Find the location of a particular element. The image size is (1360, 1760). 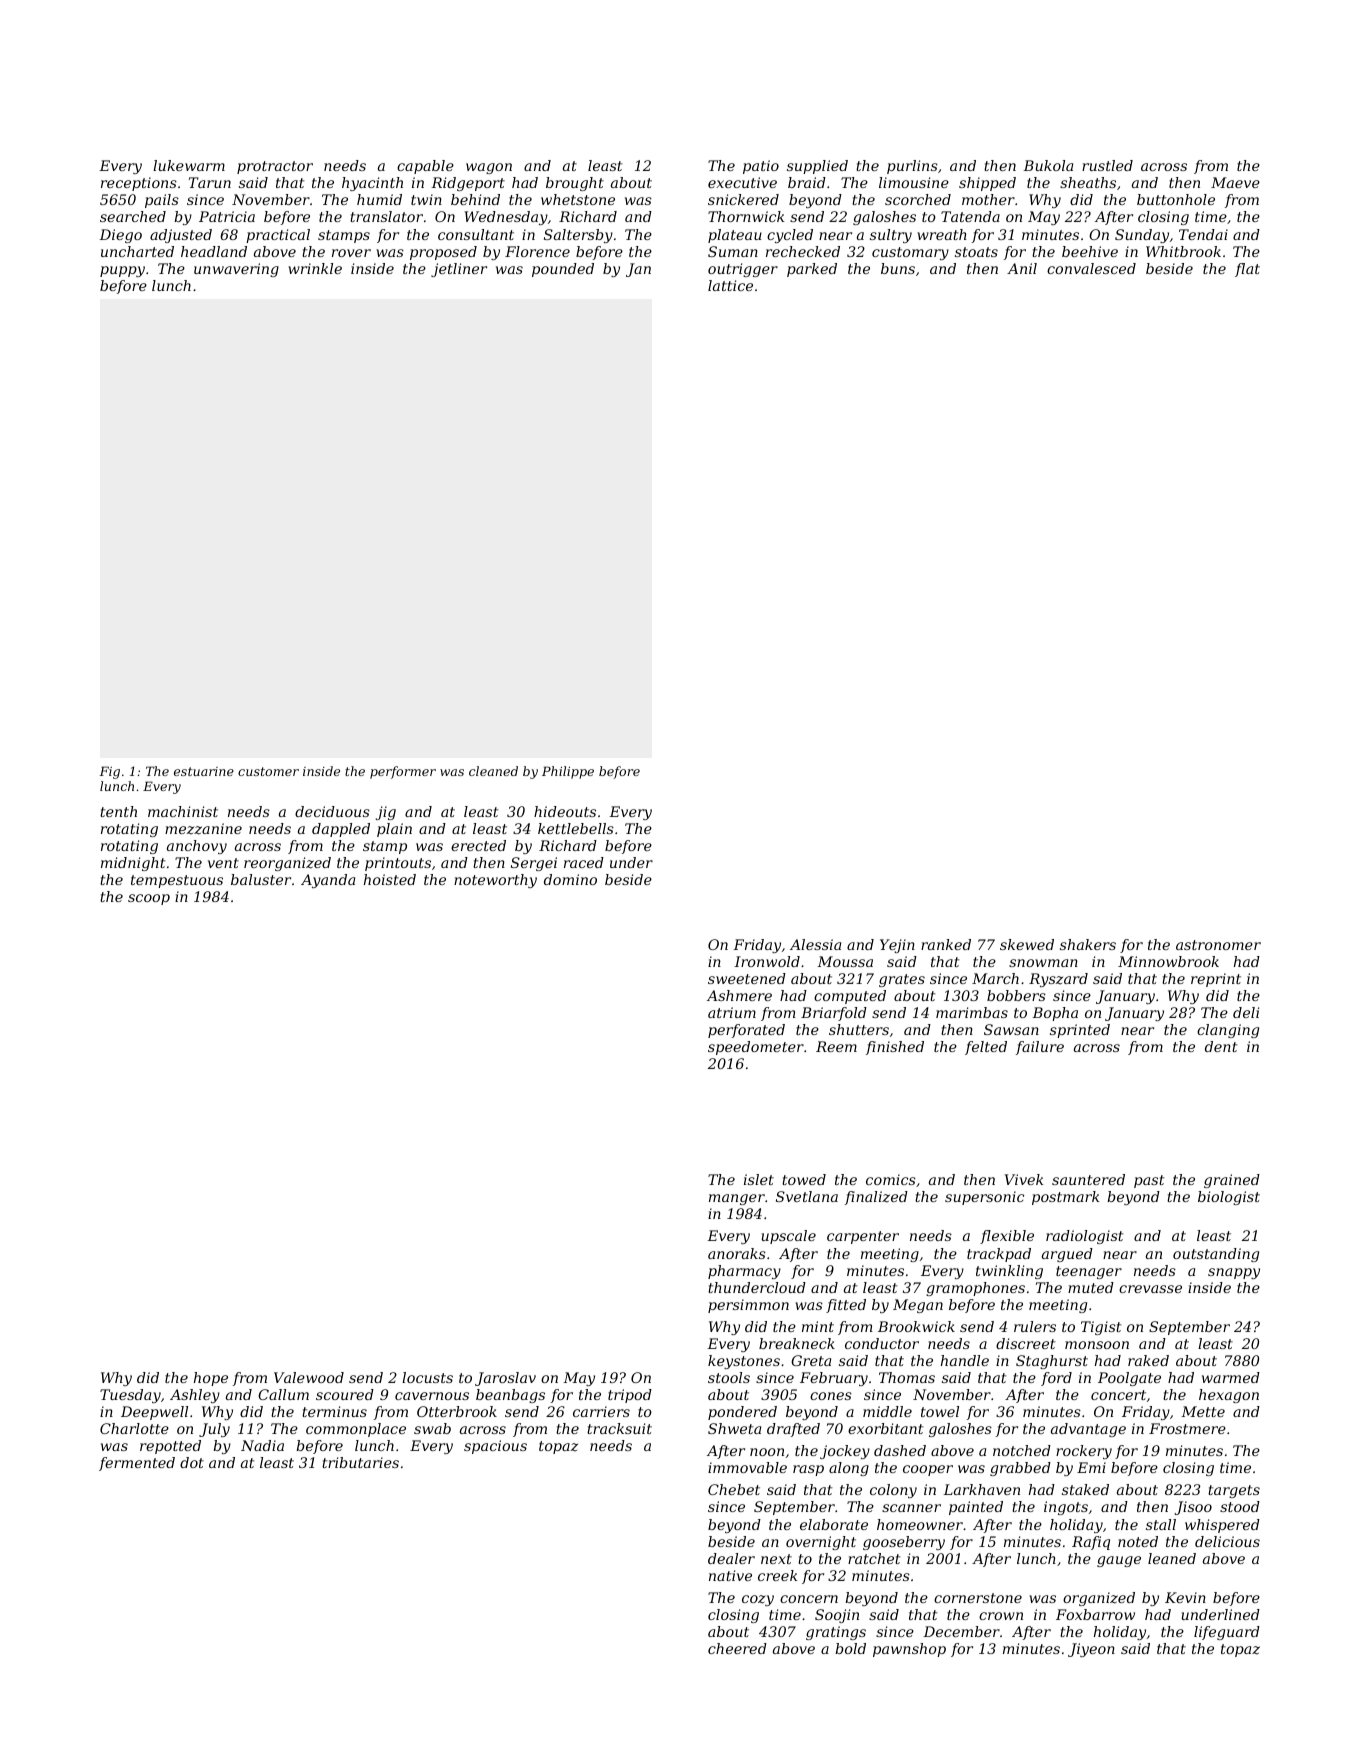

hope is located at coordinates (211, 1379).
